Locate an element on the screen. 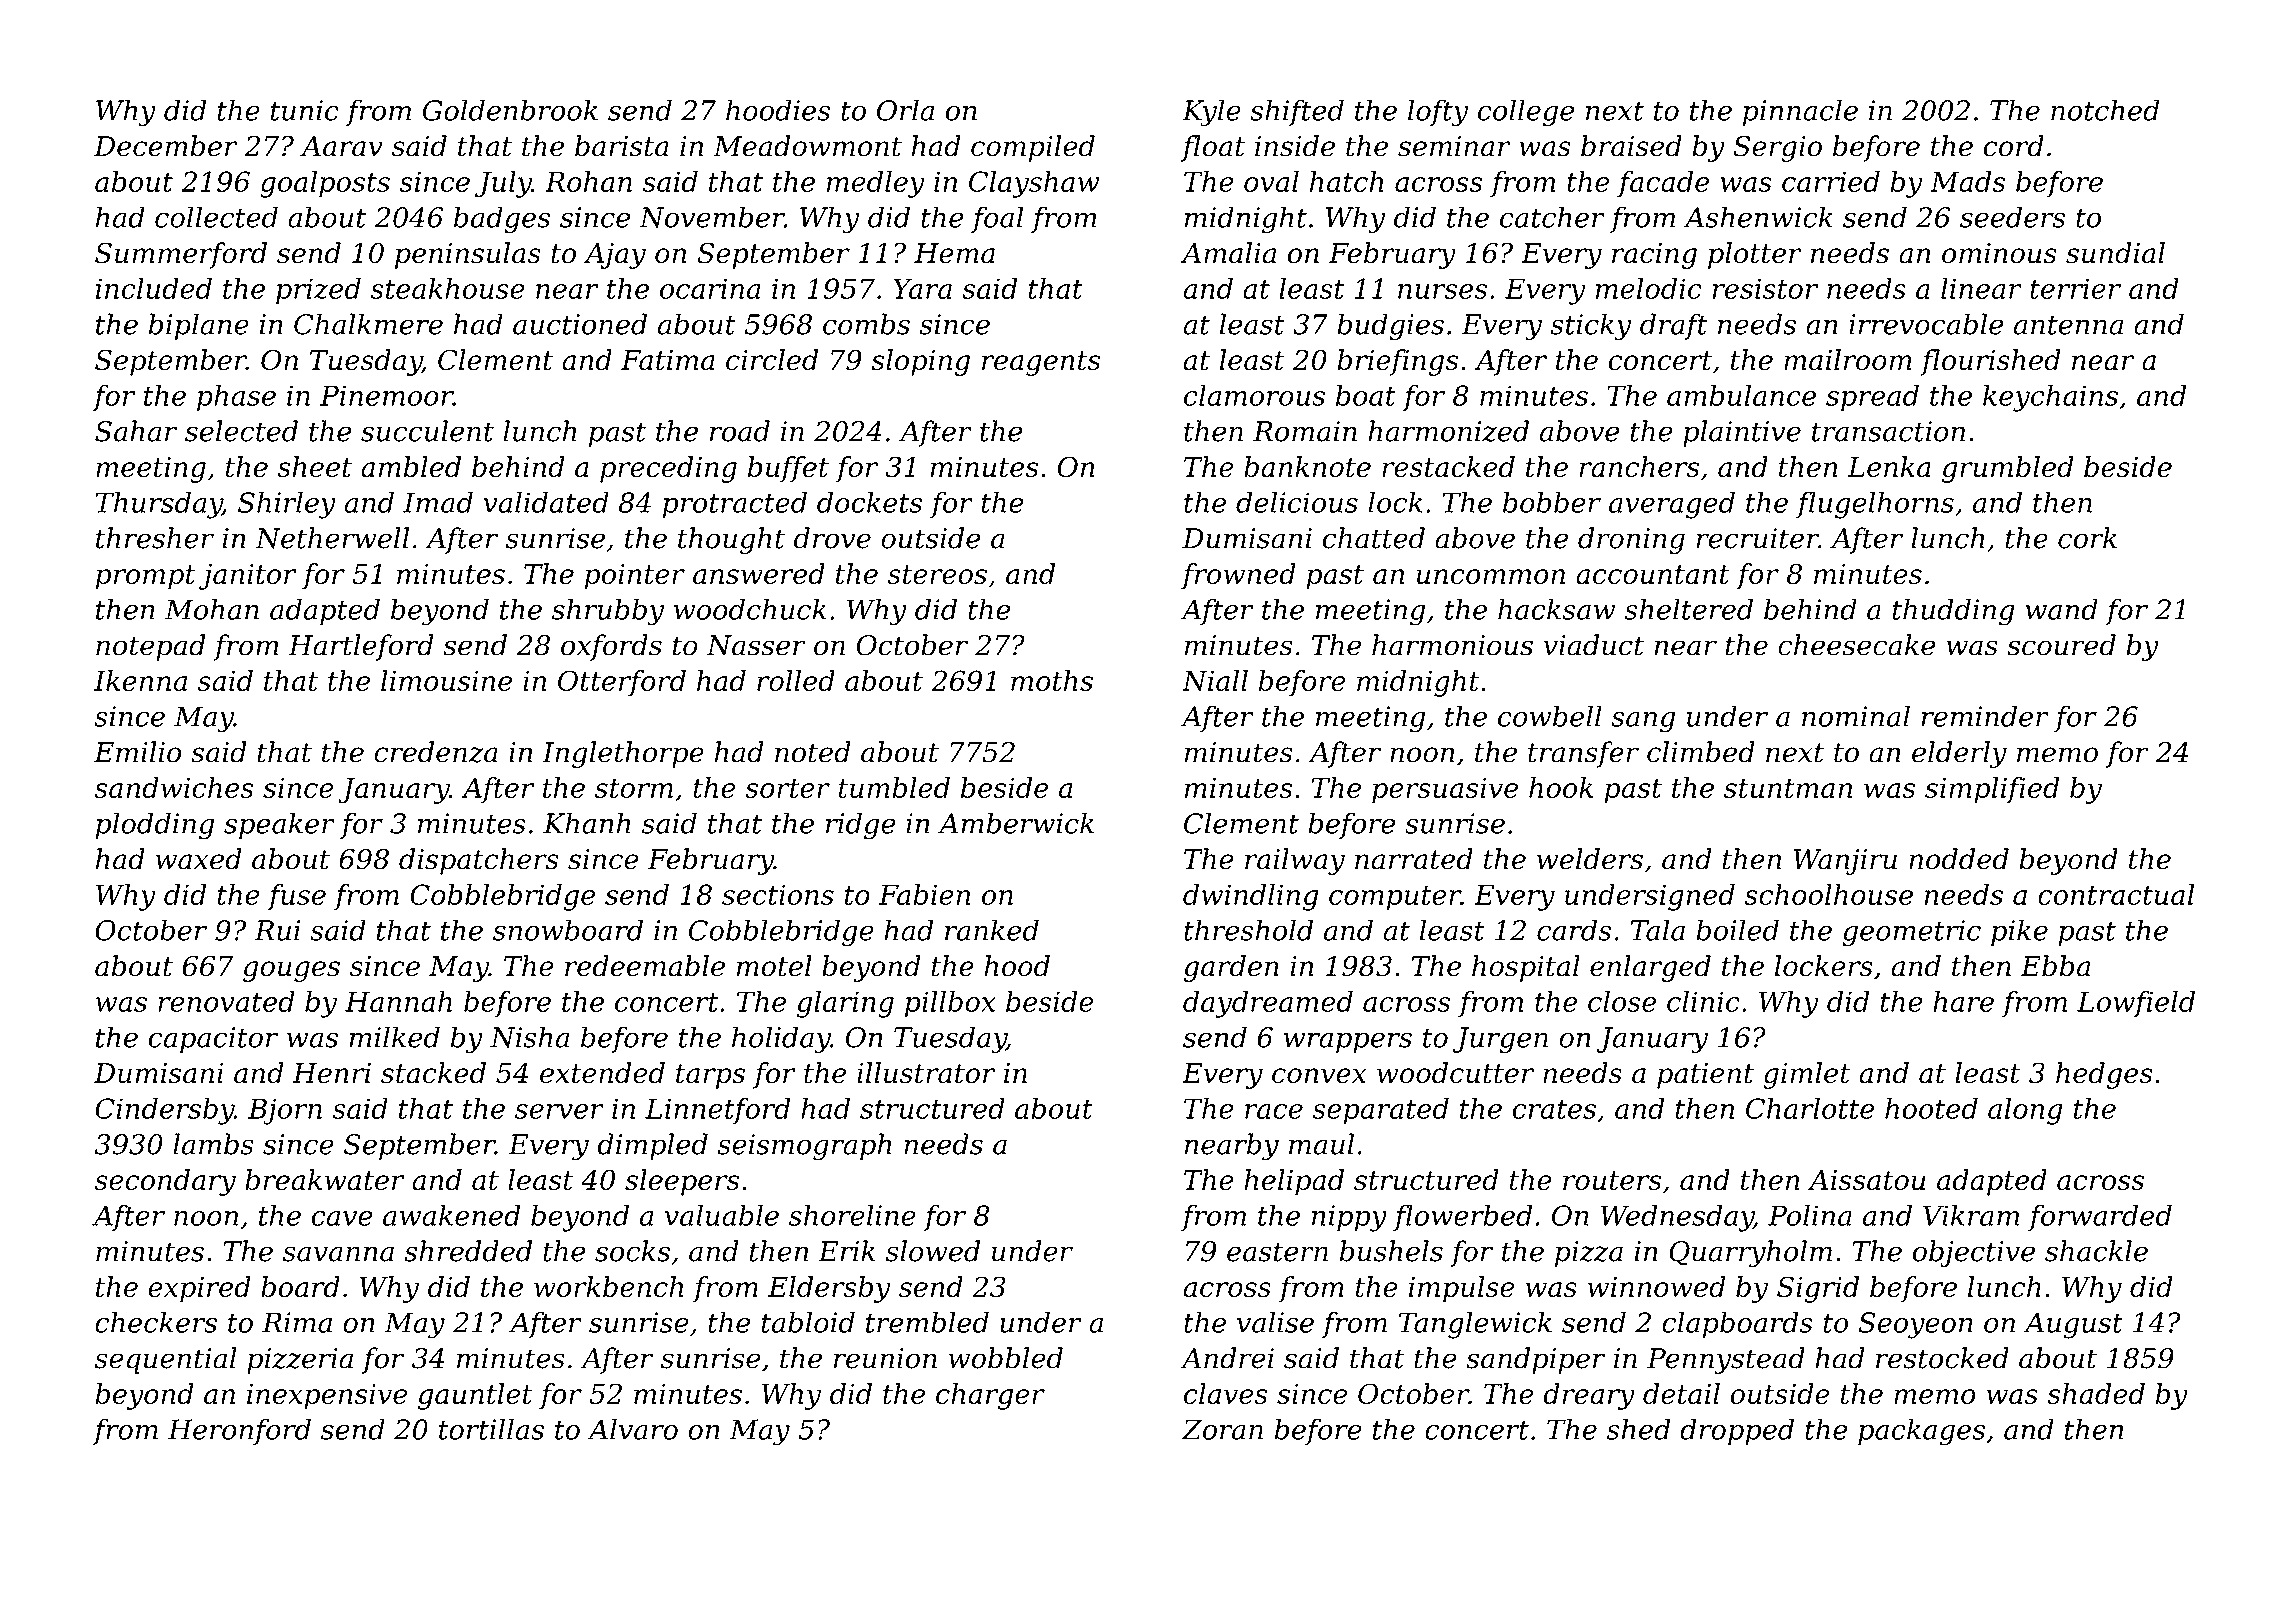  valise is located at coordinates (1275, 1322).
